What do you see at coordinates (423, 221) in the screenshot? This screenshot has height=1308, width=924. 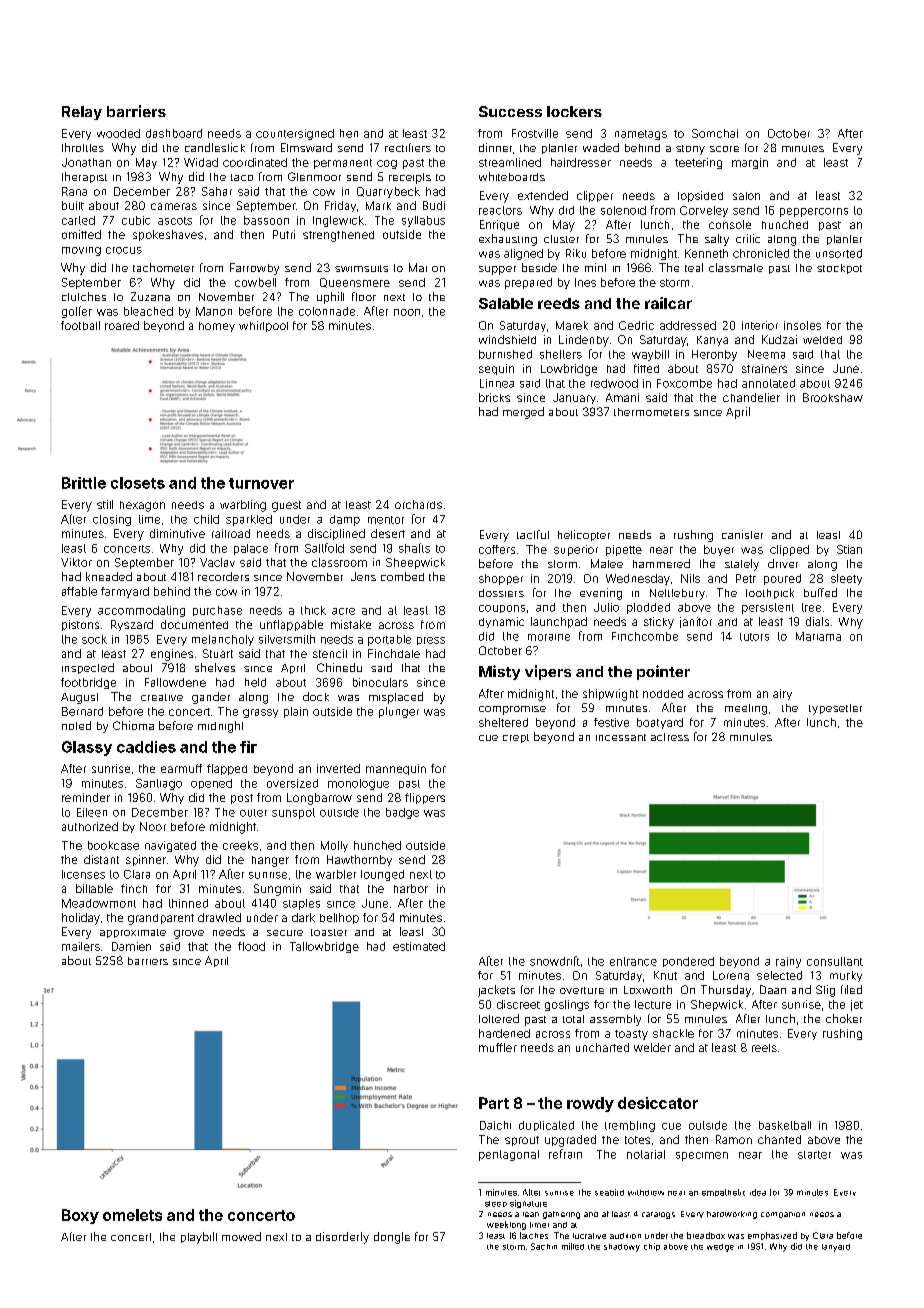 I see `syllabus` at bounding box center [423, 221].
